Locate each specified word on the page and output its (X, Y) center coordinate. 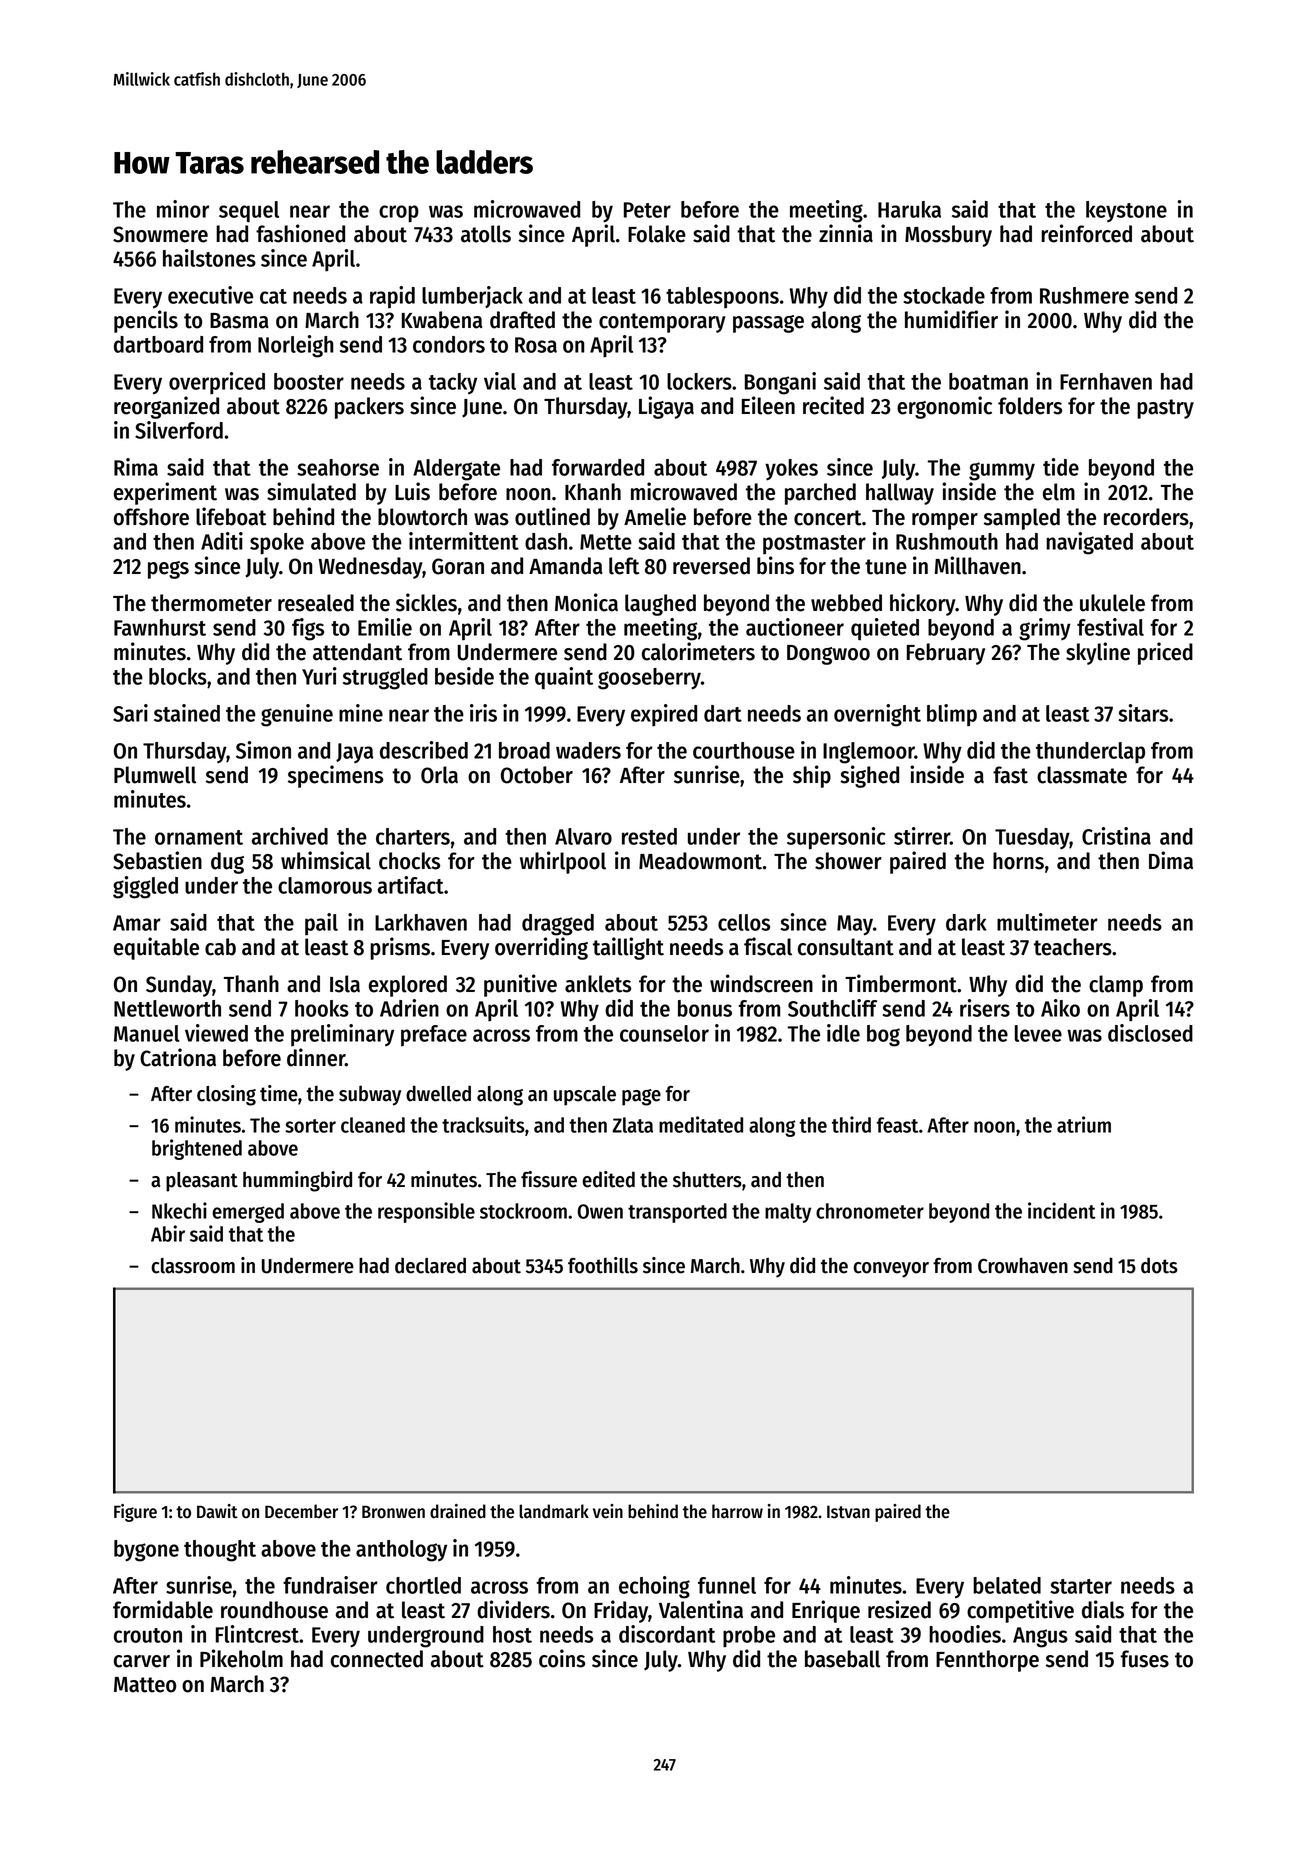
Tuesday (1032, 838)
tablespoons (722, 297)
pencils (146, 321)
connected (377, 1659)
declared (430, 1265)
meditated (701, 1124)
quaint (564, 678)
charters (413, 836)
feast (897, 1125)
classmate (1082, 775)
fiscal (768, 946)
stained (187, 713)
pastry (1165, 409)
